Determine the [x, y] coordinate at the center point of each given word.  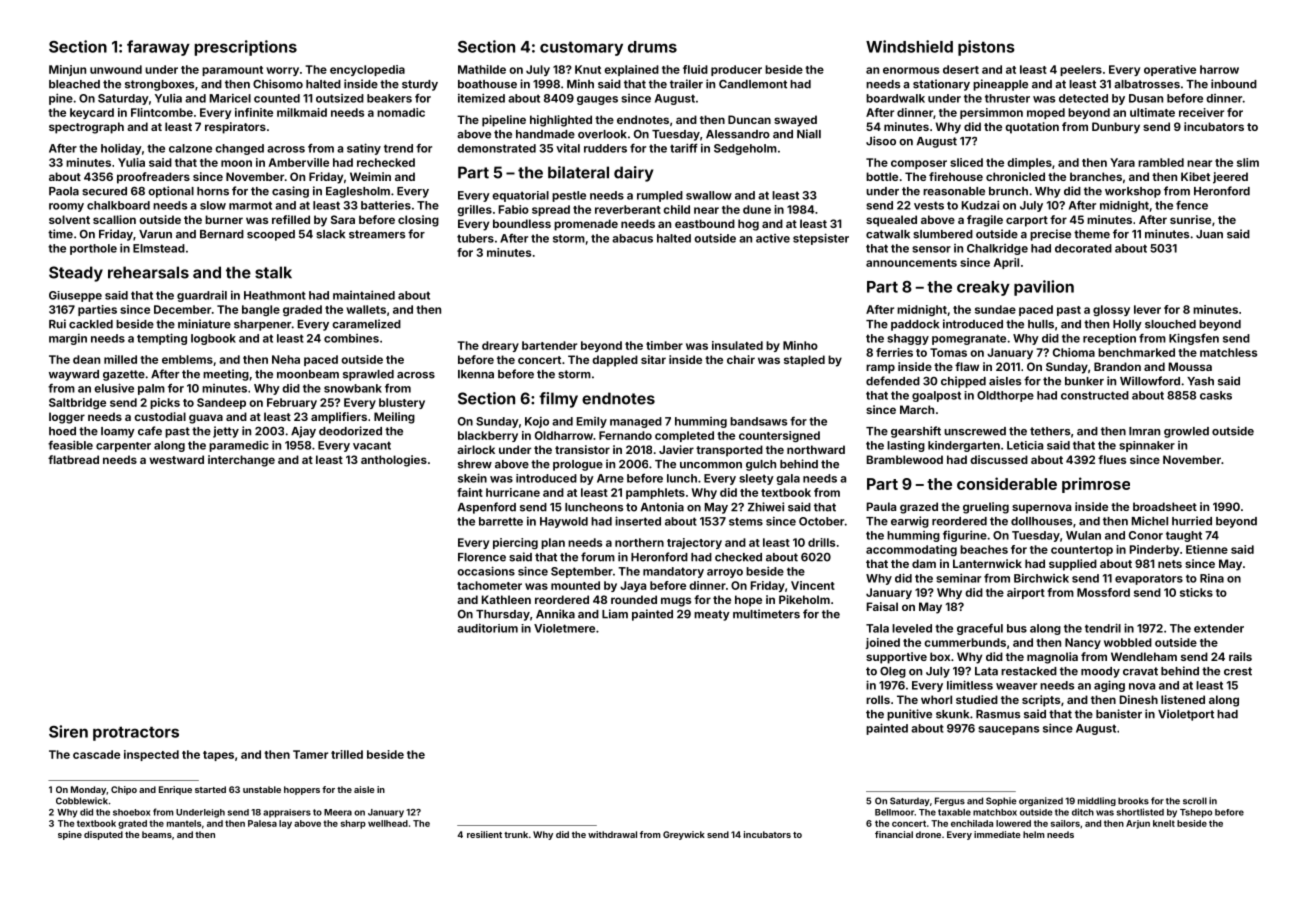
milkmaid [302, 112]
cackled [91, 324]
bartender [549, 345]
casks [1216, 395]
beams [157, 834]
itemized [481, 98]
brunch [1008, 191]
